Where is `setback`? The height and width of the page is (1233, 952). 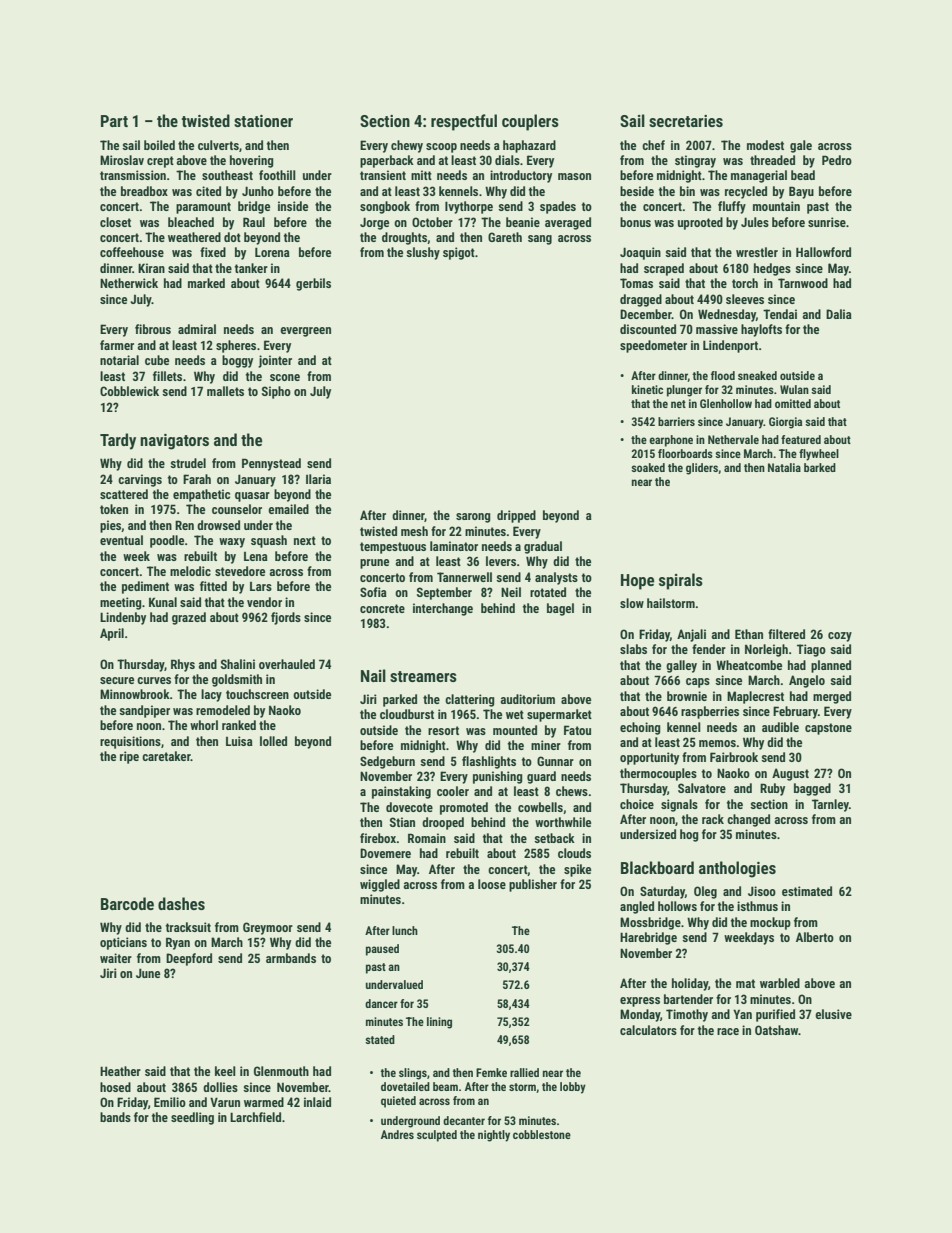 setback is located at coordinates (554, 838).
